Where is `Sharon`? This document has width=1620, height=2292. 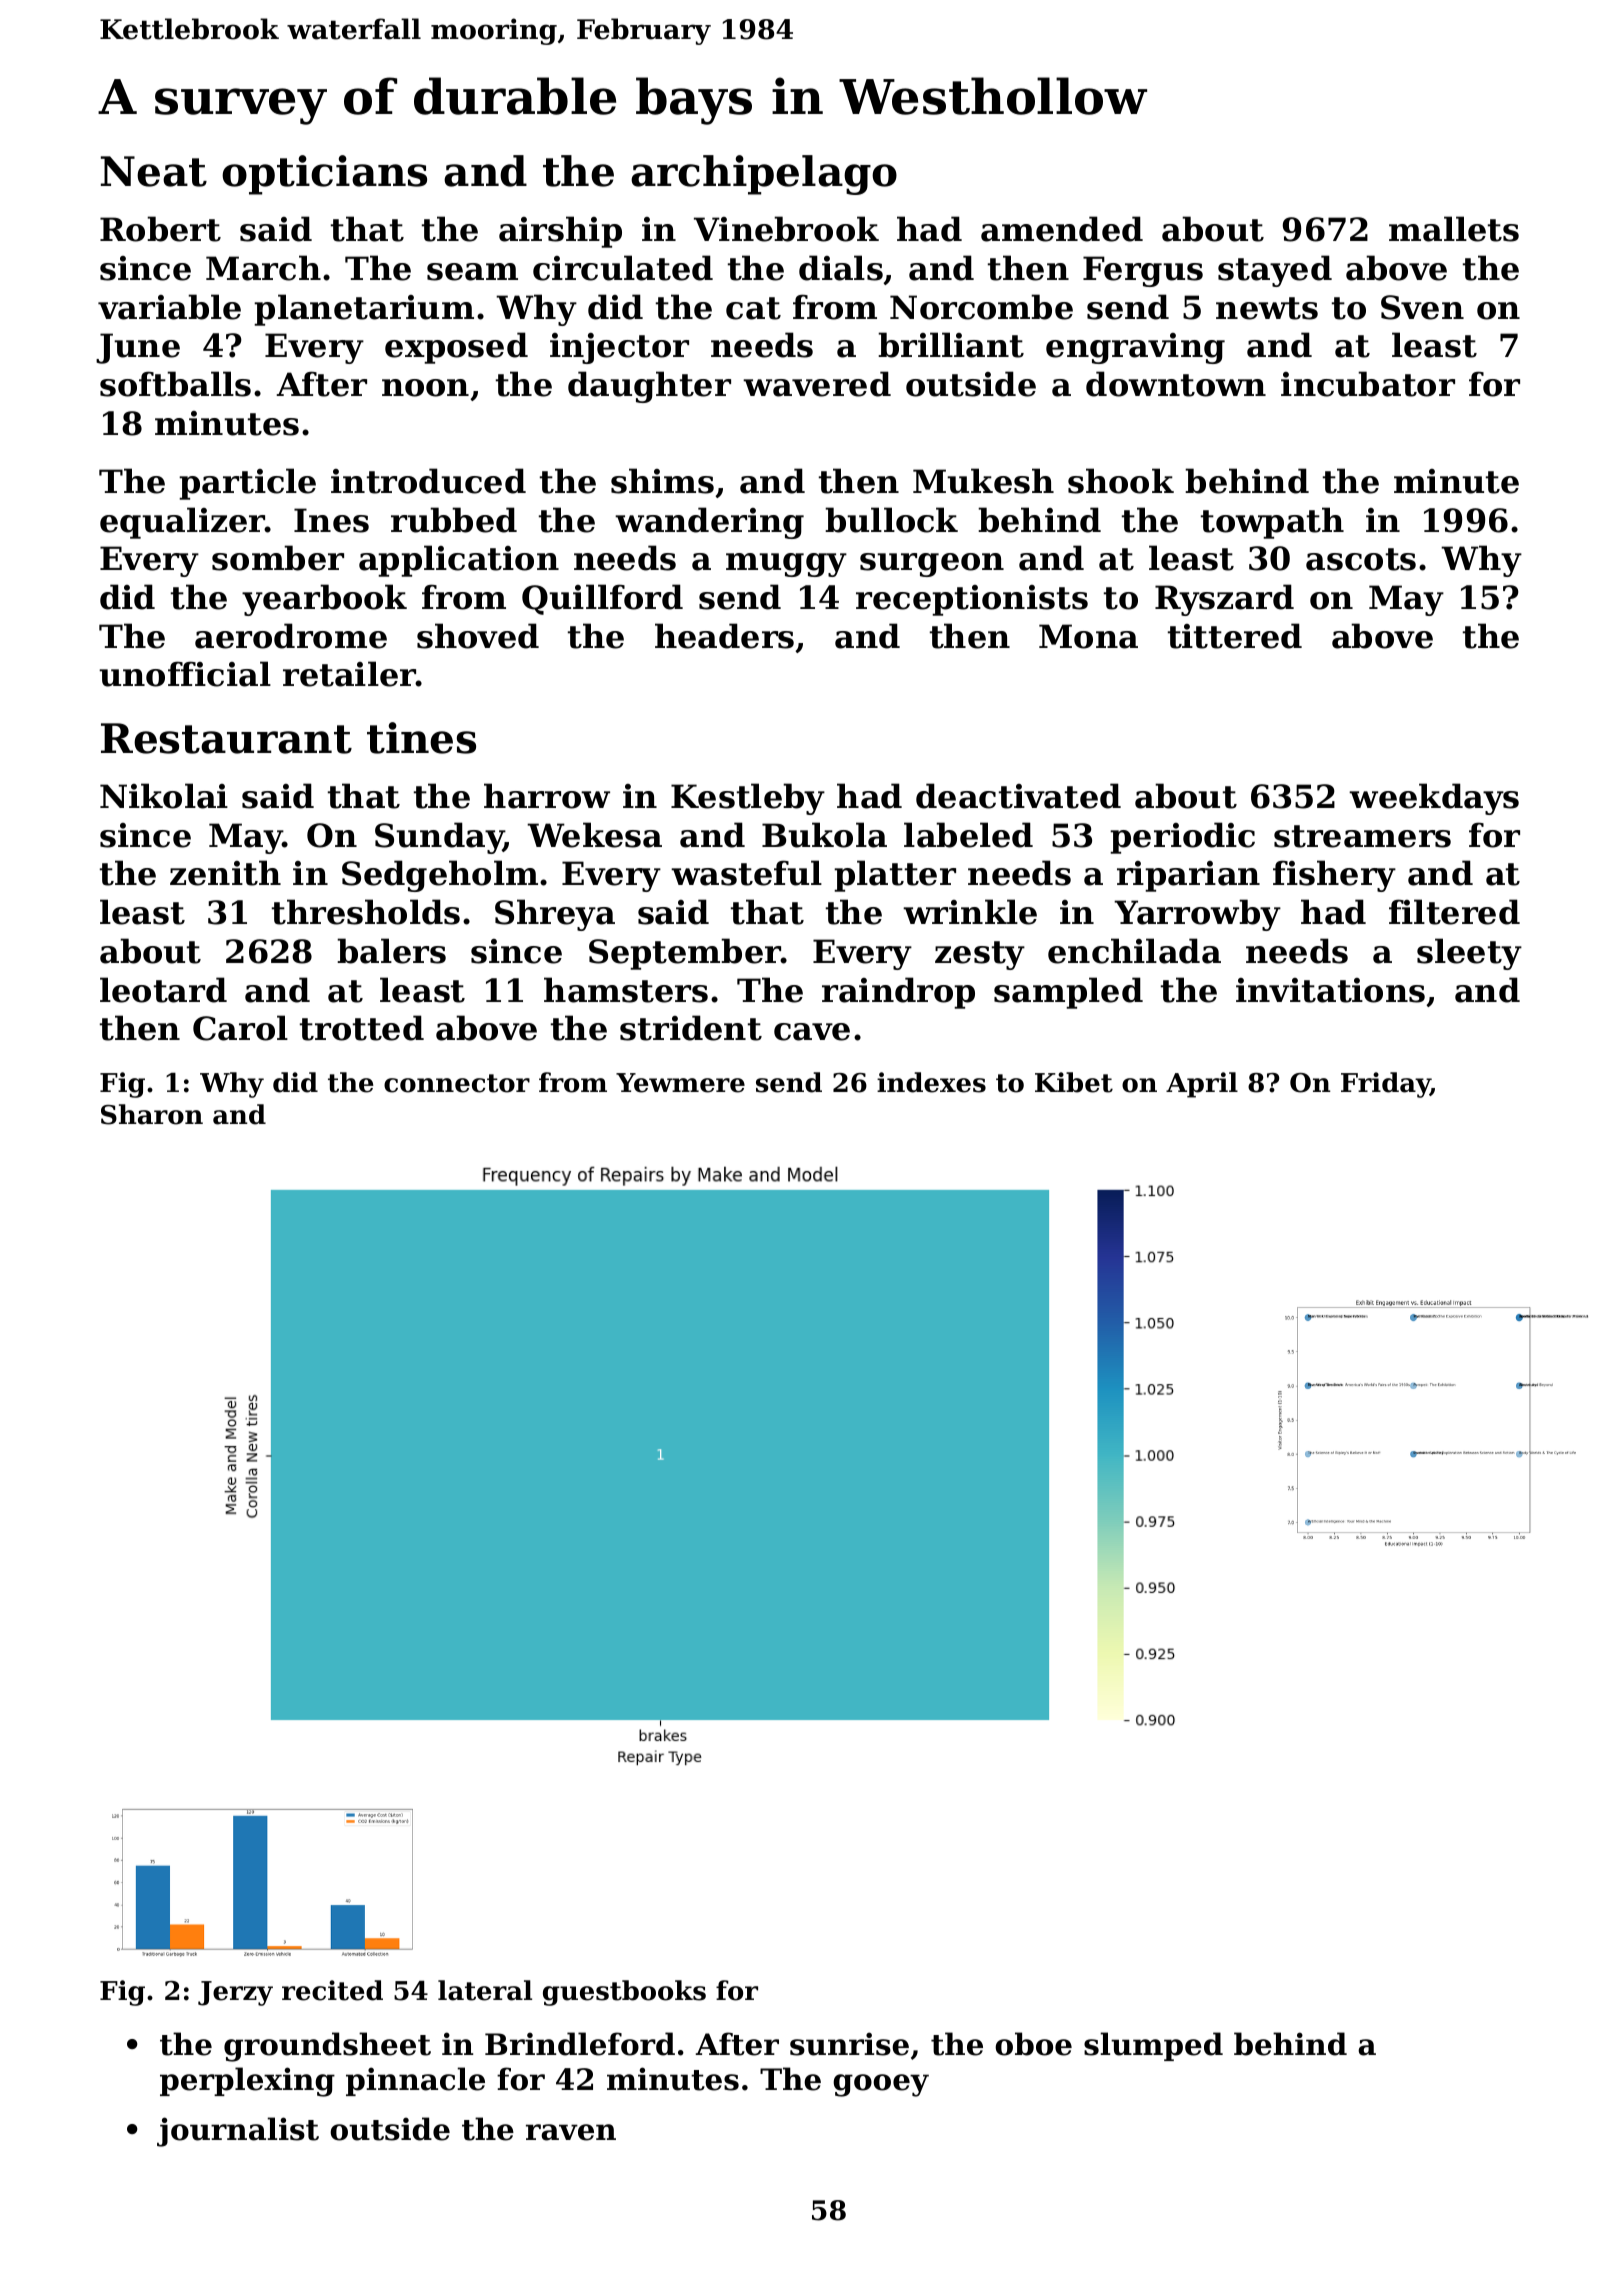 Sharon is located at coordinates (152, 1114).
